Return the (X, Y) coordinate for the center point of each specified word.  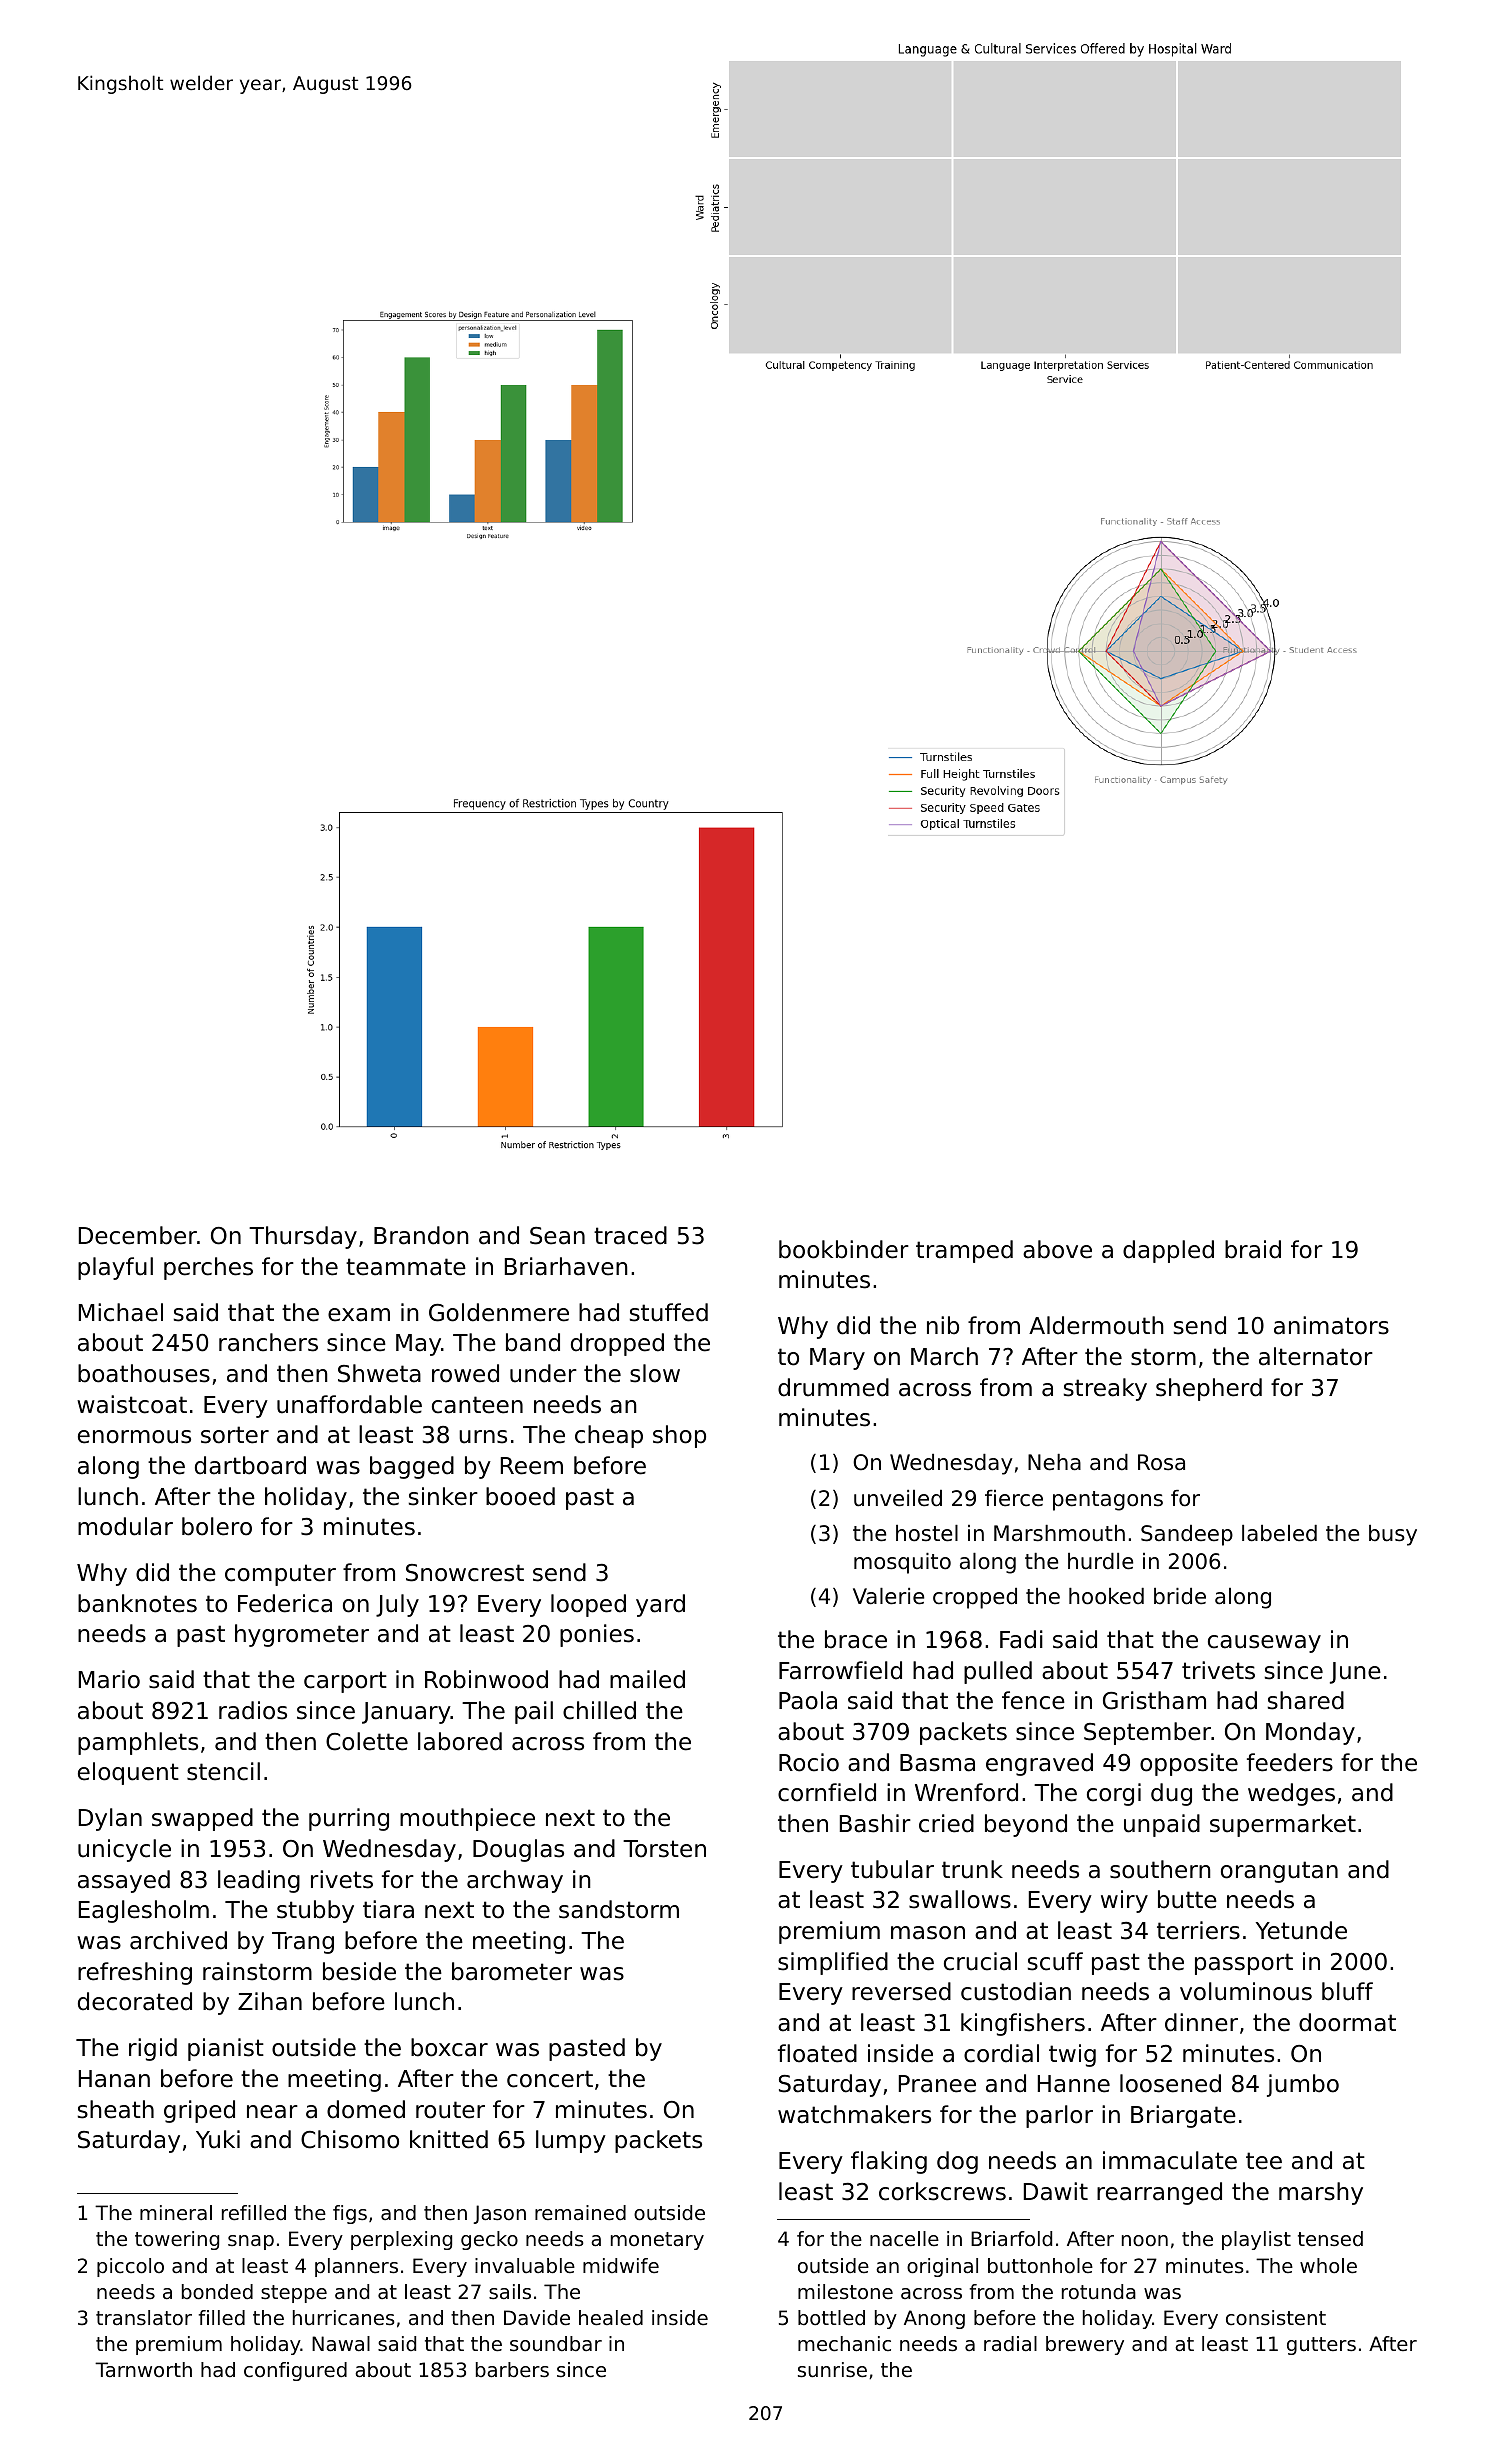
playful (115, 1268)
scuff (1055, 1961)
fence (1033, 1700)
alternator (1316, 1356)
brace (856, 1639)
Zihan (270, 2001)
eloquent (128, 1773)
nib (943, 1325)
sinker (443, 1496)
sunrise (832, 2370)
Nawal (341, 2344)
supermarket (1283, 1825)
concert (550, 2079)
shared (1306, 1700)
